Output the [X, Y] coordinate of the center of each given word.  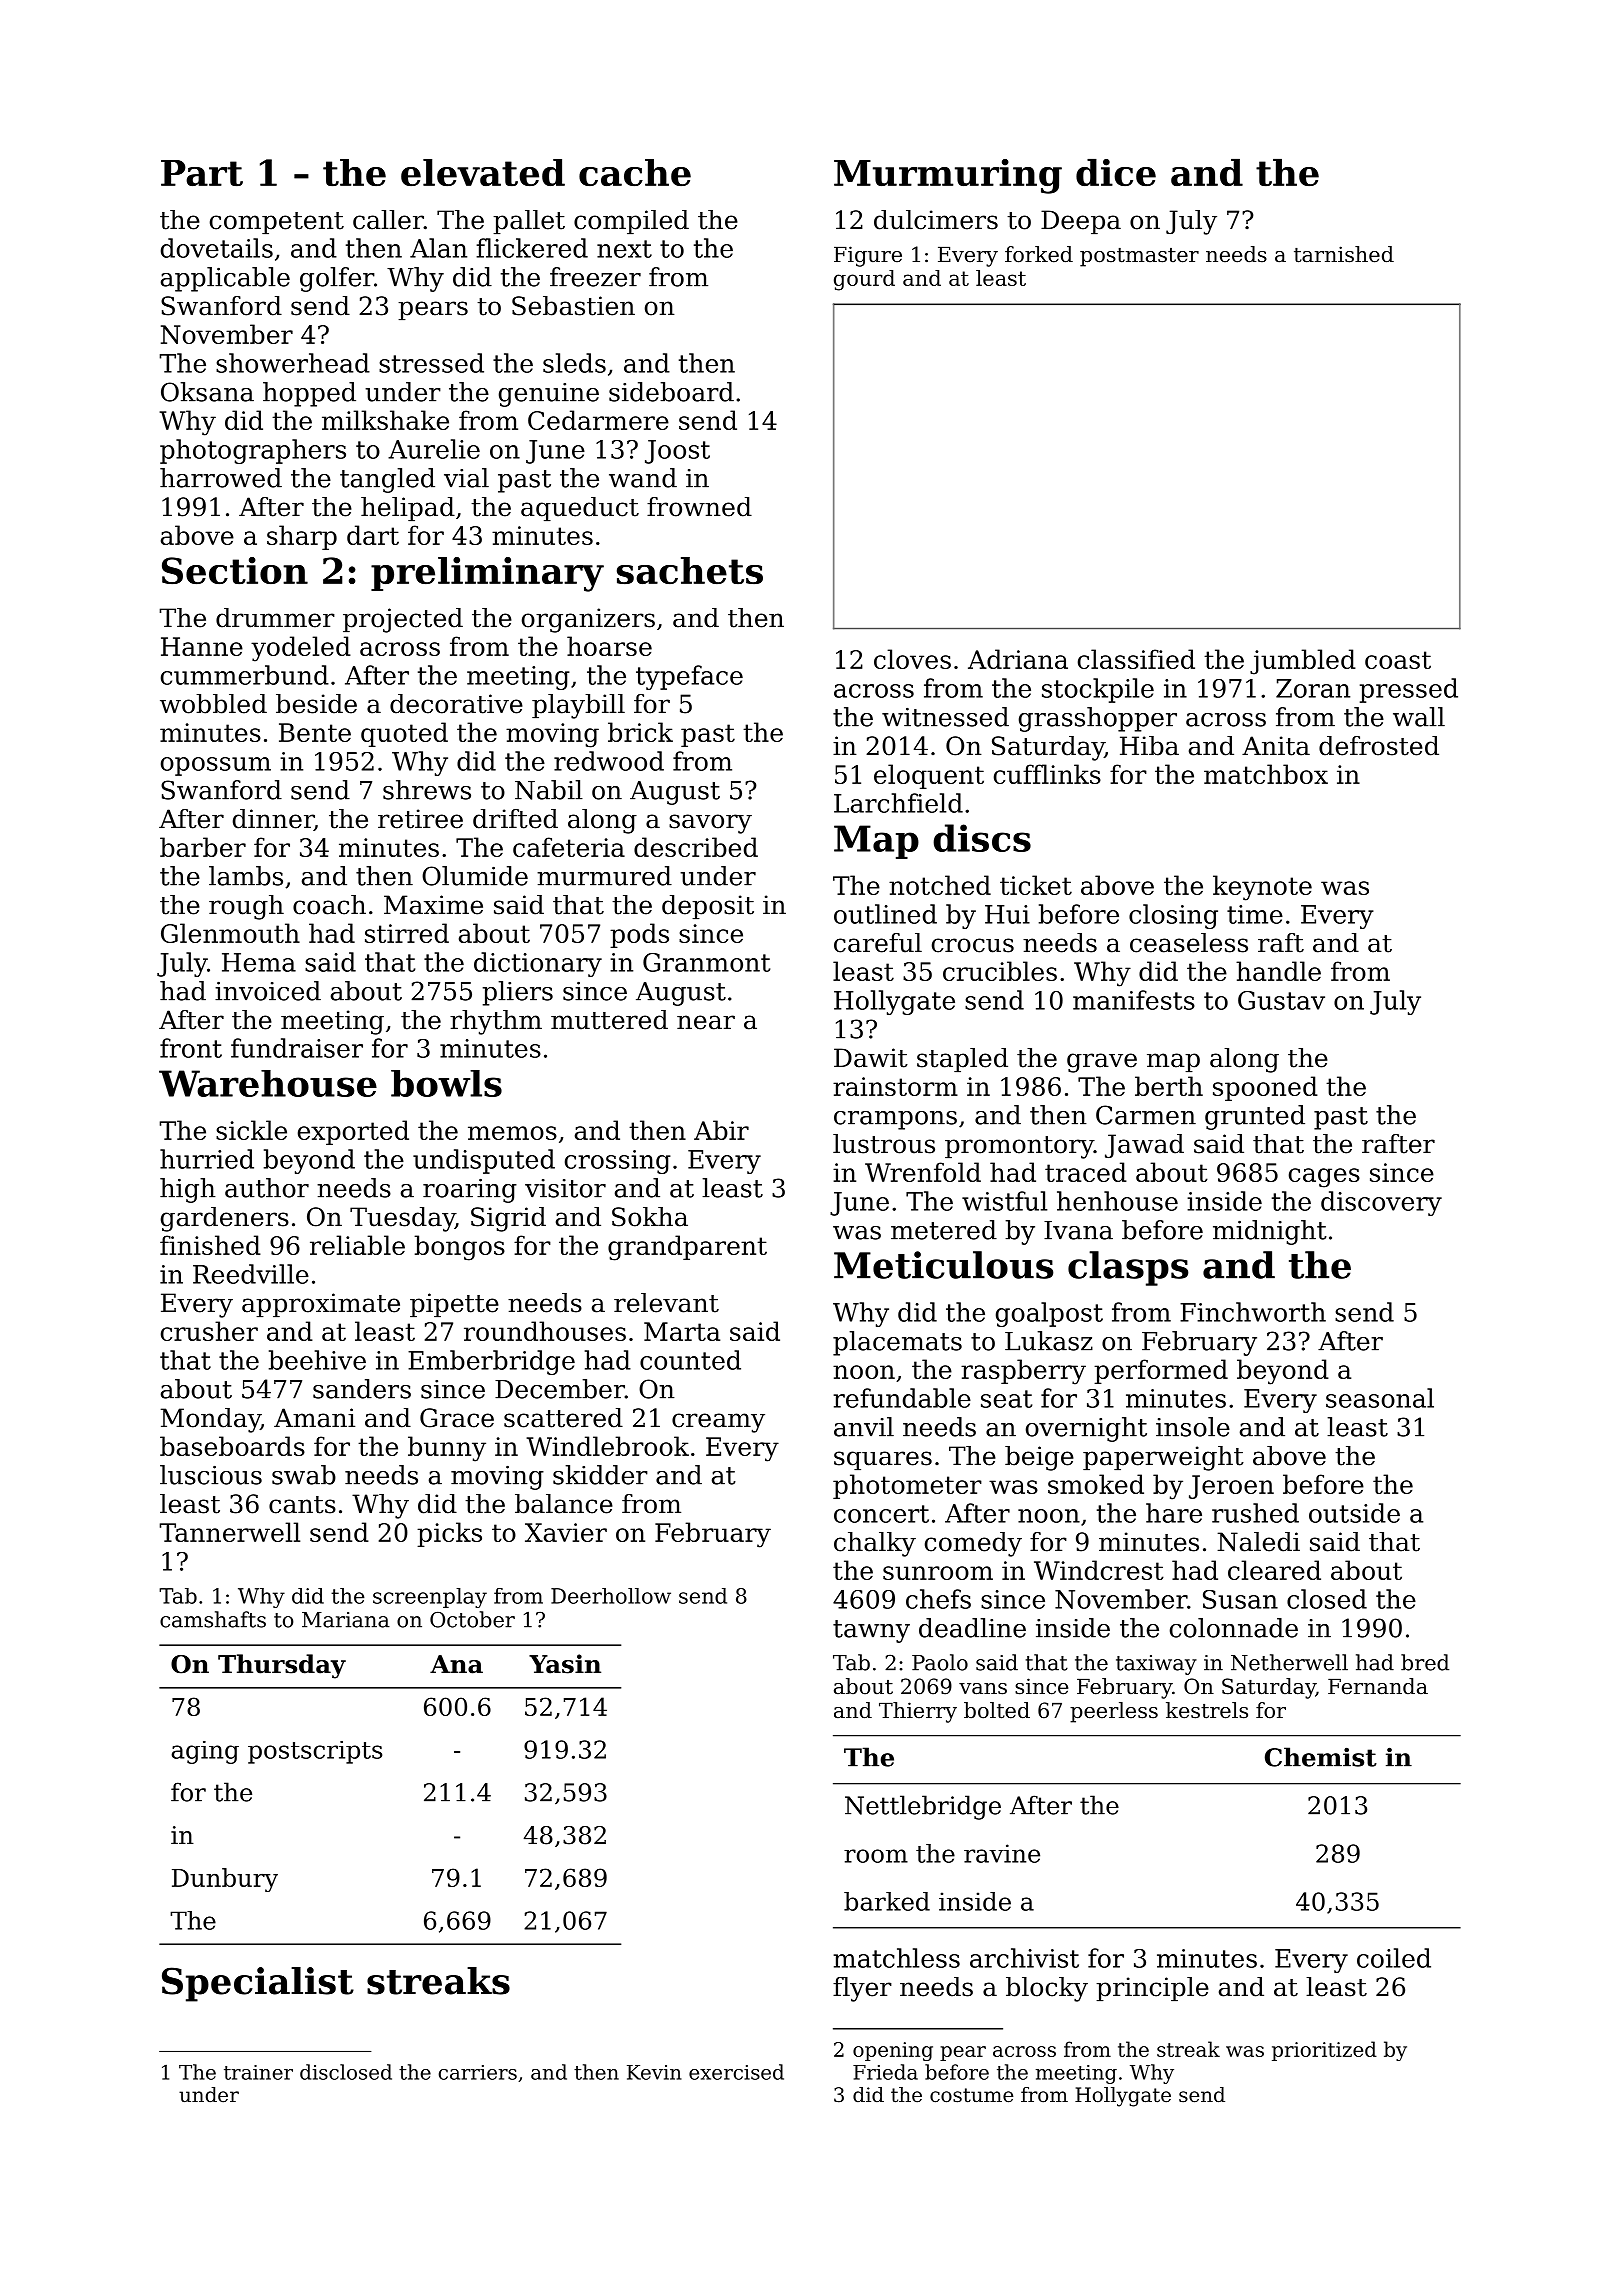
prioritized [1324, 2051]
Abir [721, 1130]
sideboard [671, 392]
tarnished [1344, 254]
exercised [736, 2072]
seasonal [1380, 1398]
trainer [258, 2072]
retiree [420, 819]
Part [202, 173]
